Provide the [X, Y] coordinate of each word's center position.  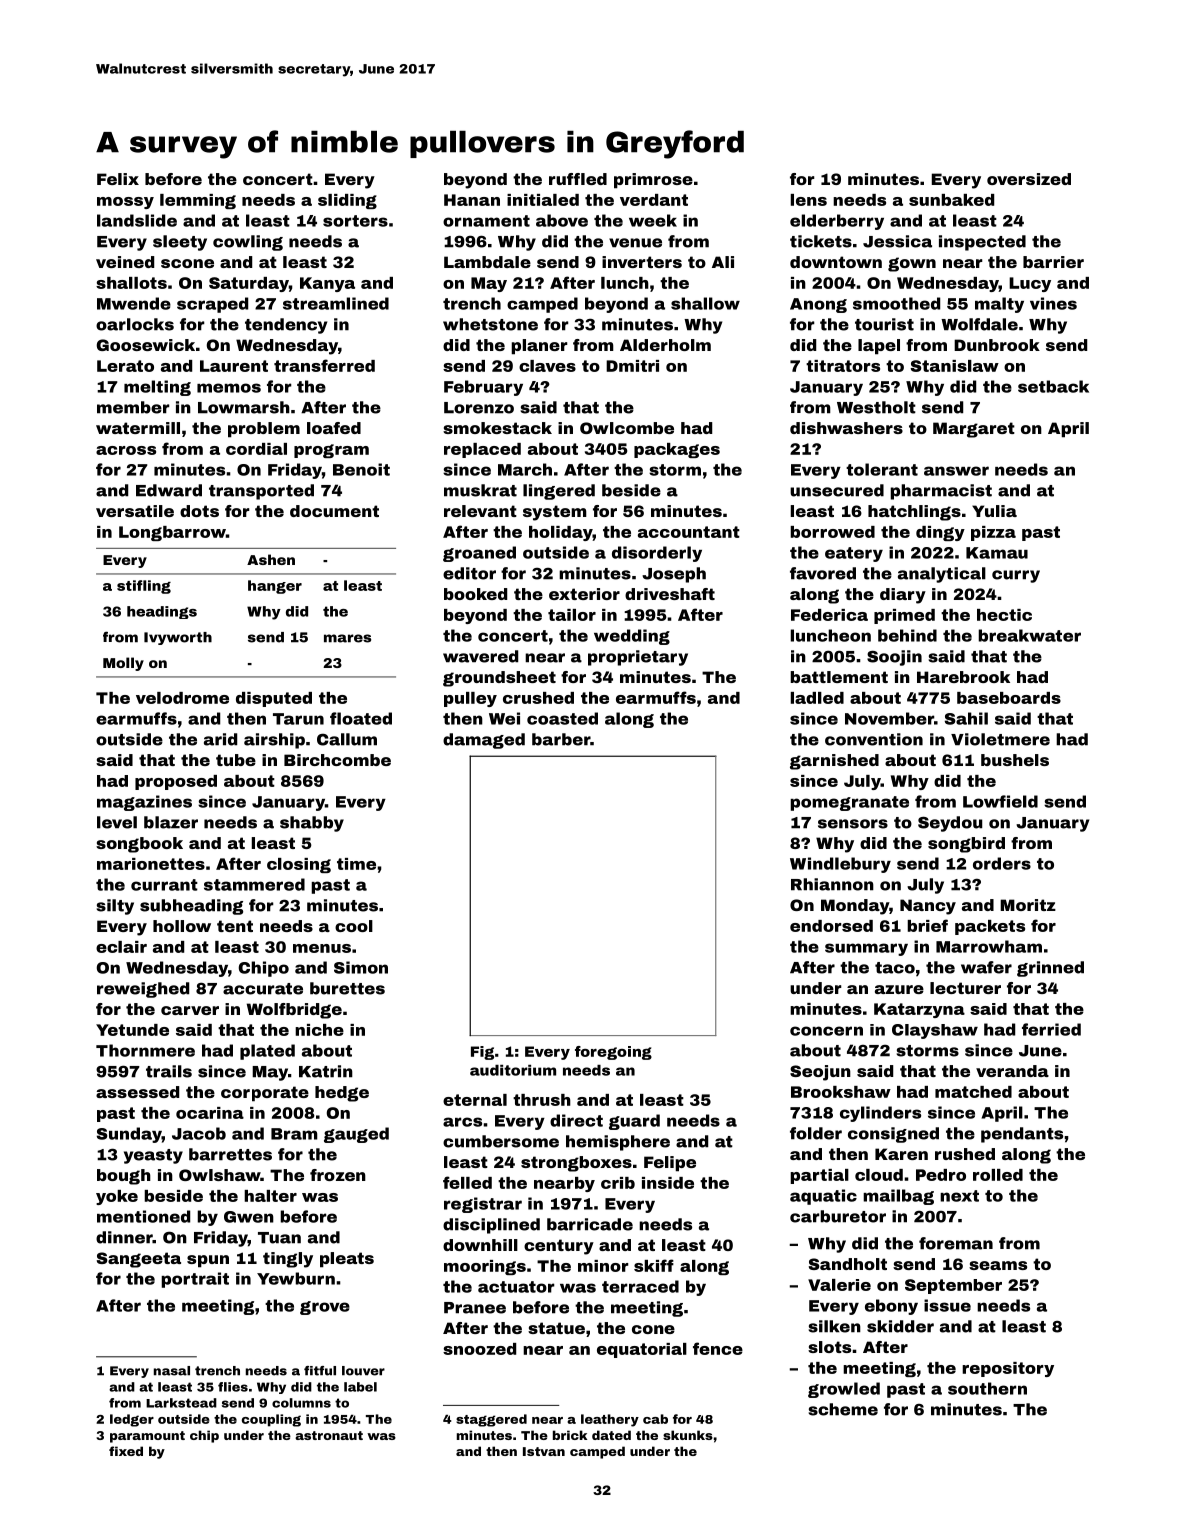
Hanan [472, 200]
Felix [118, 179]
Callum [347, 739]
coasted [562, 718]
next [959, 1196]
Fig [482, 1053]
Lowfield [1000, 801]
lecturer [965, 988]
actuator [516, 1287]
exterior [584, 594]
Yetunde [132, 1030]
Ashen [271, 559]
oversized [1029, 179]
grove [325, 1308]
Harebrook [963, 677]
